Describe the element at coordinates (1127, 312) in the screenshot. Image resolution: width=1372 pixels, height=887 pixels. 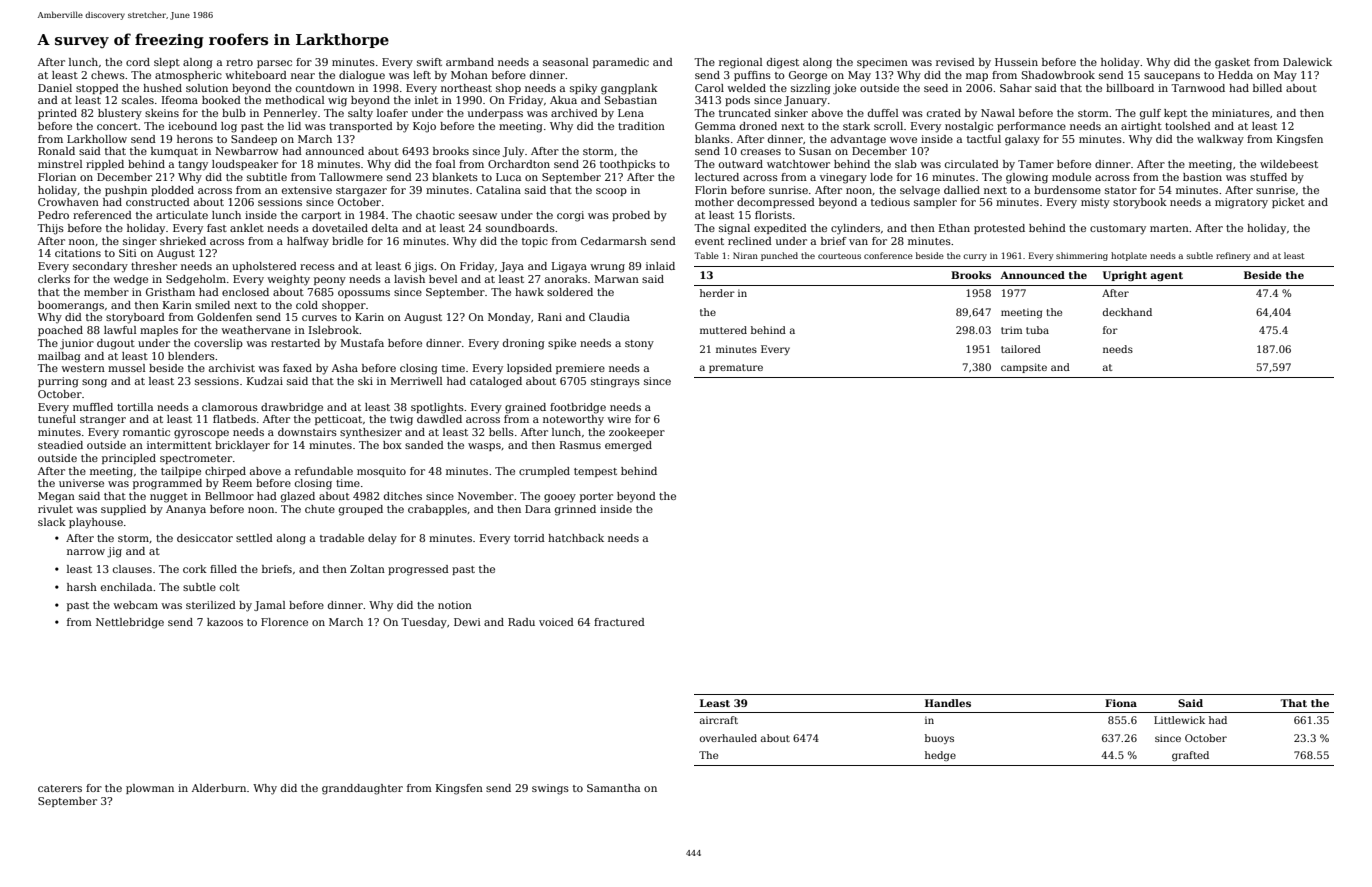
I see `deckhand` at that location.
